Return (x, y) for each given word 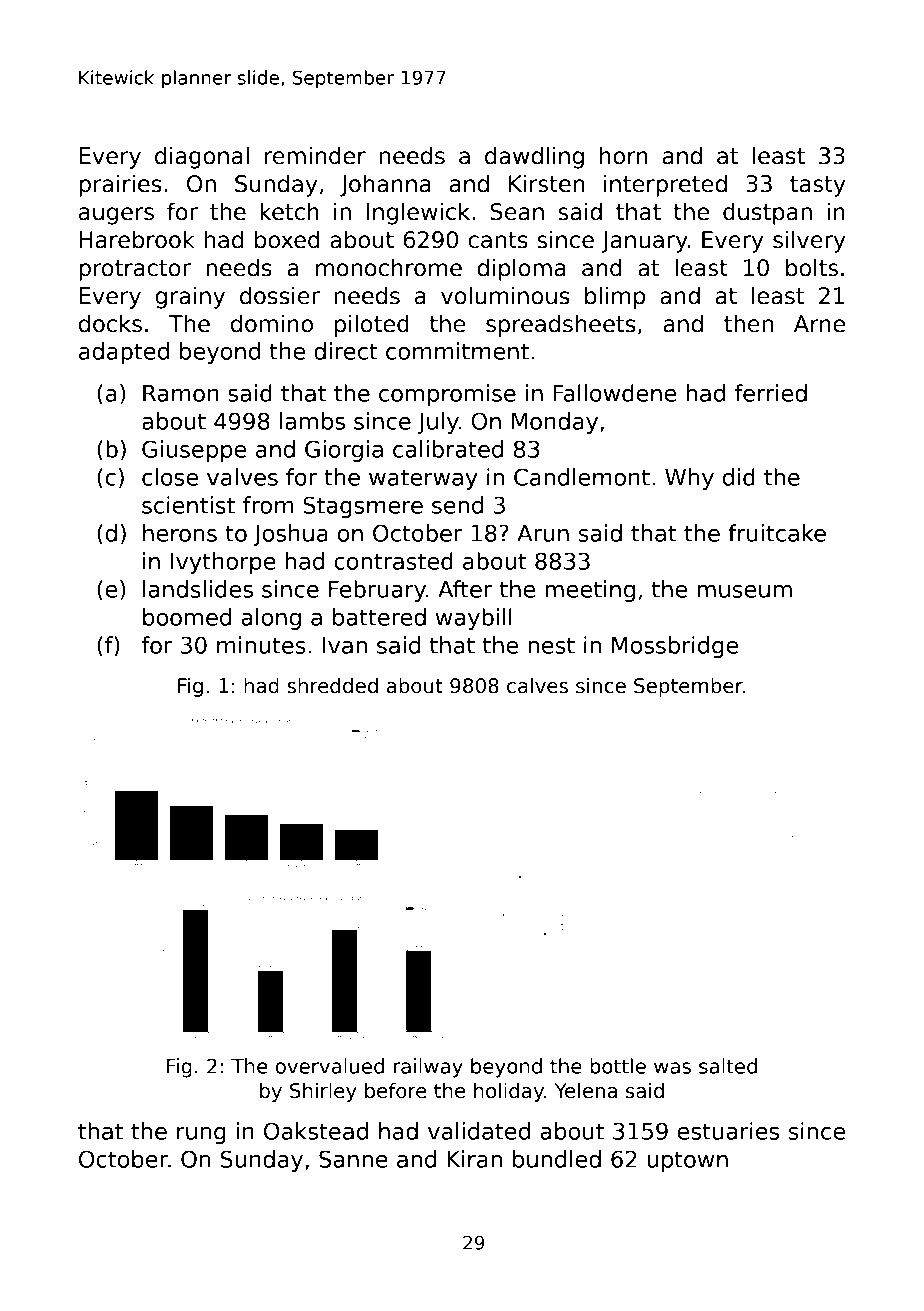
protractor (135, 270)
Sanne (353, 1159)
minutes (261, 645)
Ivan (345, 645)
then (748, 323)
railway (428, 1068)
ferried (770, 393)
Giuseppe (194, 451)
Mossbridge (675, 647)
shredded (332, 686)
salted (728, 1066)
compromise (447, 395)
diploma (521, 269)
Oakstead (316, 1131)
